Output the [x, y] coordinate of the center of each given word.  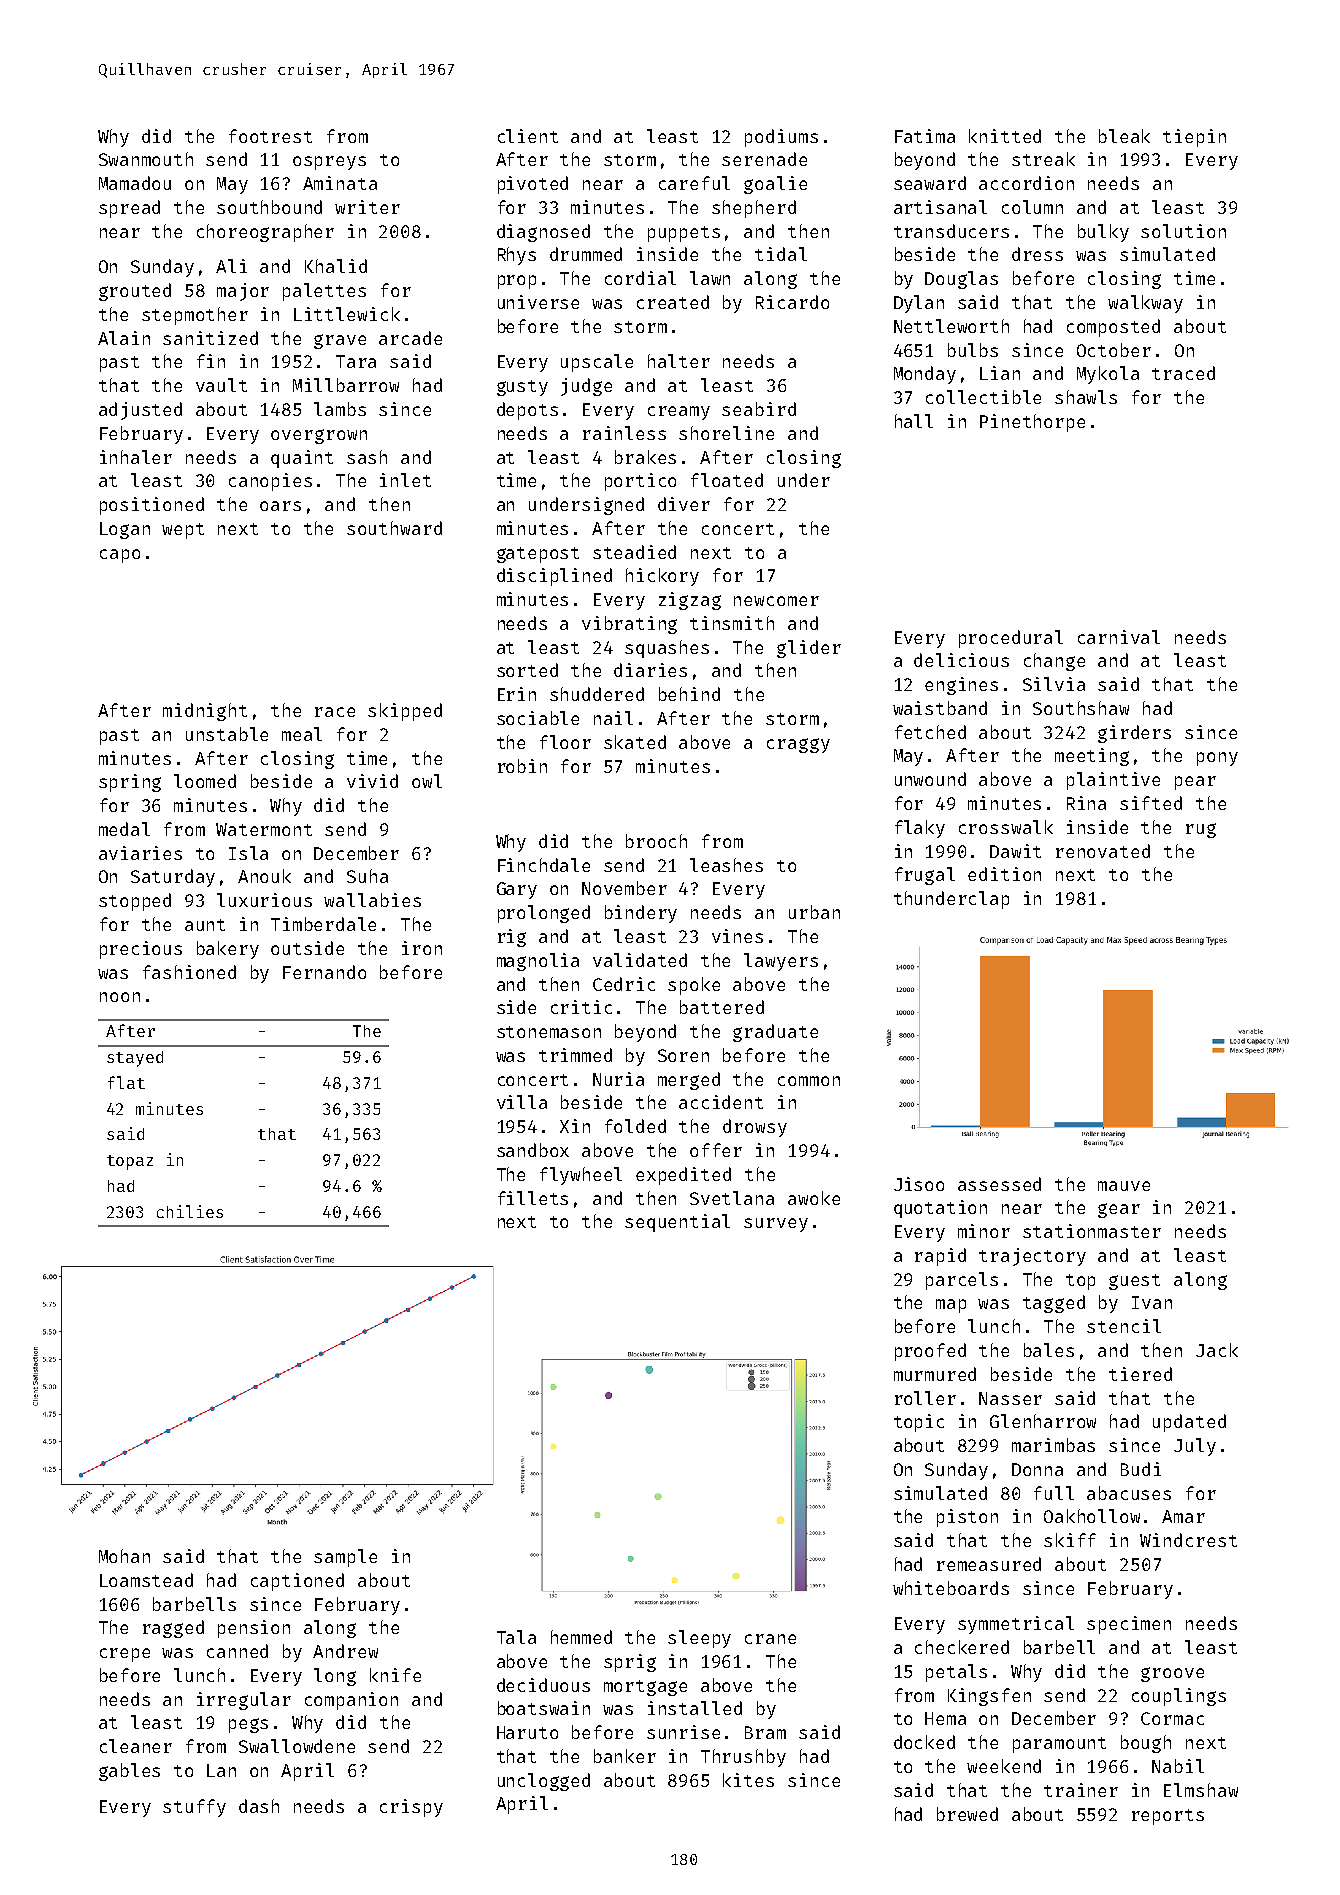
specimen [1129, 1625]
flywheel [581, 1176]
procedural [1011, 639]
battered [722, 1007]
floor [565, 742]
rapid [940, 1257]
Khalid [336, 266]
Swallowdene [297, 1746]
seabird [759, 409]
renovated [1103, 851]
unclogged [544, 1782]
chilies [190, 1211]
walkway [1145, 304]
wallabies [372, 900]
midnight [205, 712]
